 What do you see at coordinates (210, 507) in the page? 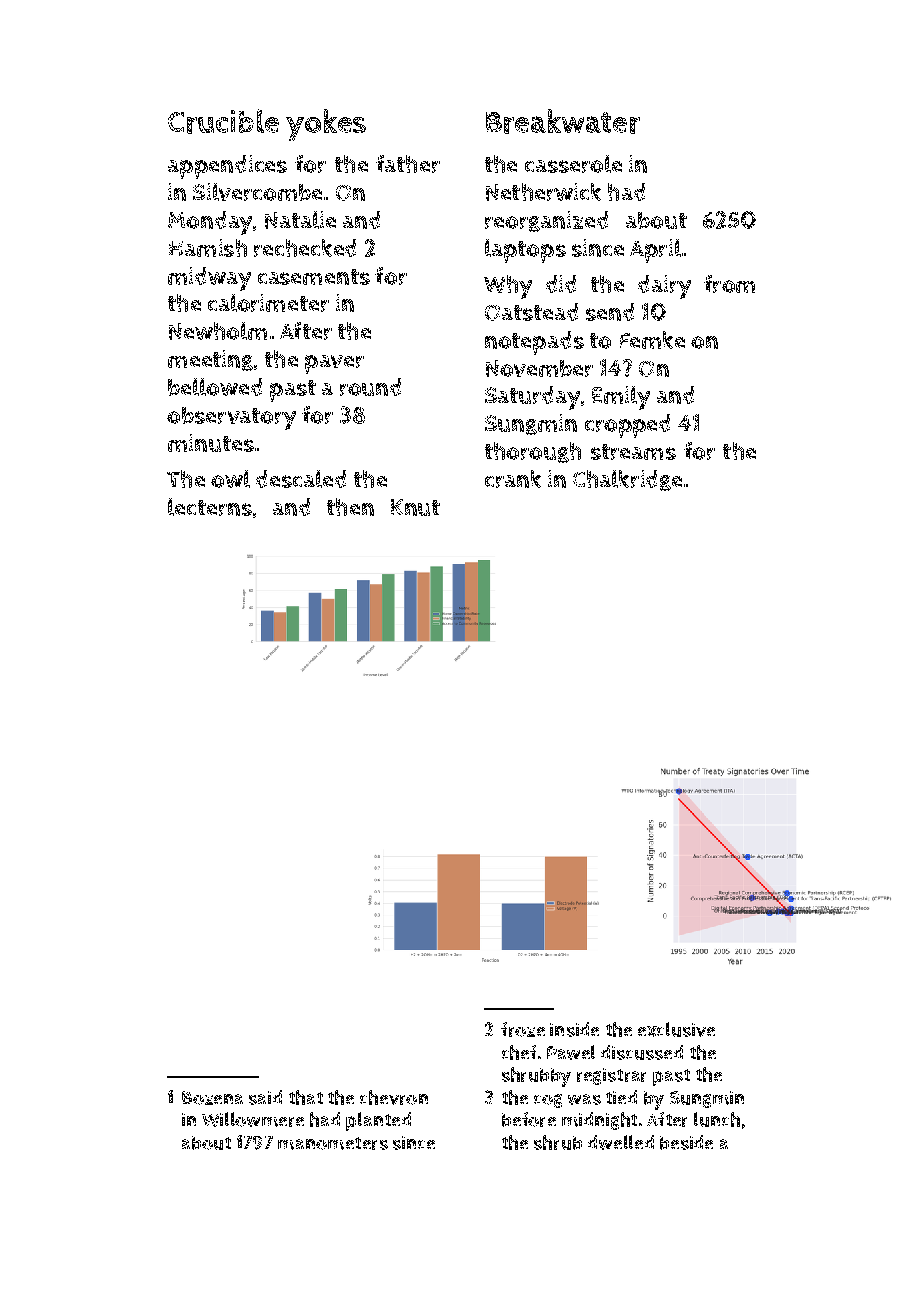
I see `lecterns` at bounding box center [210, 507].
